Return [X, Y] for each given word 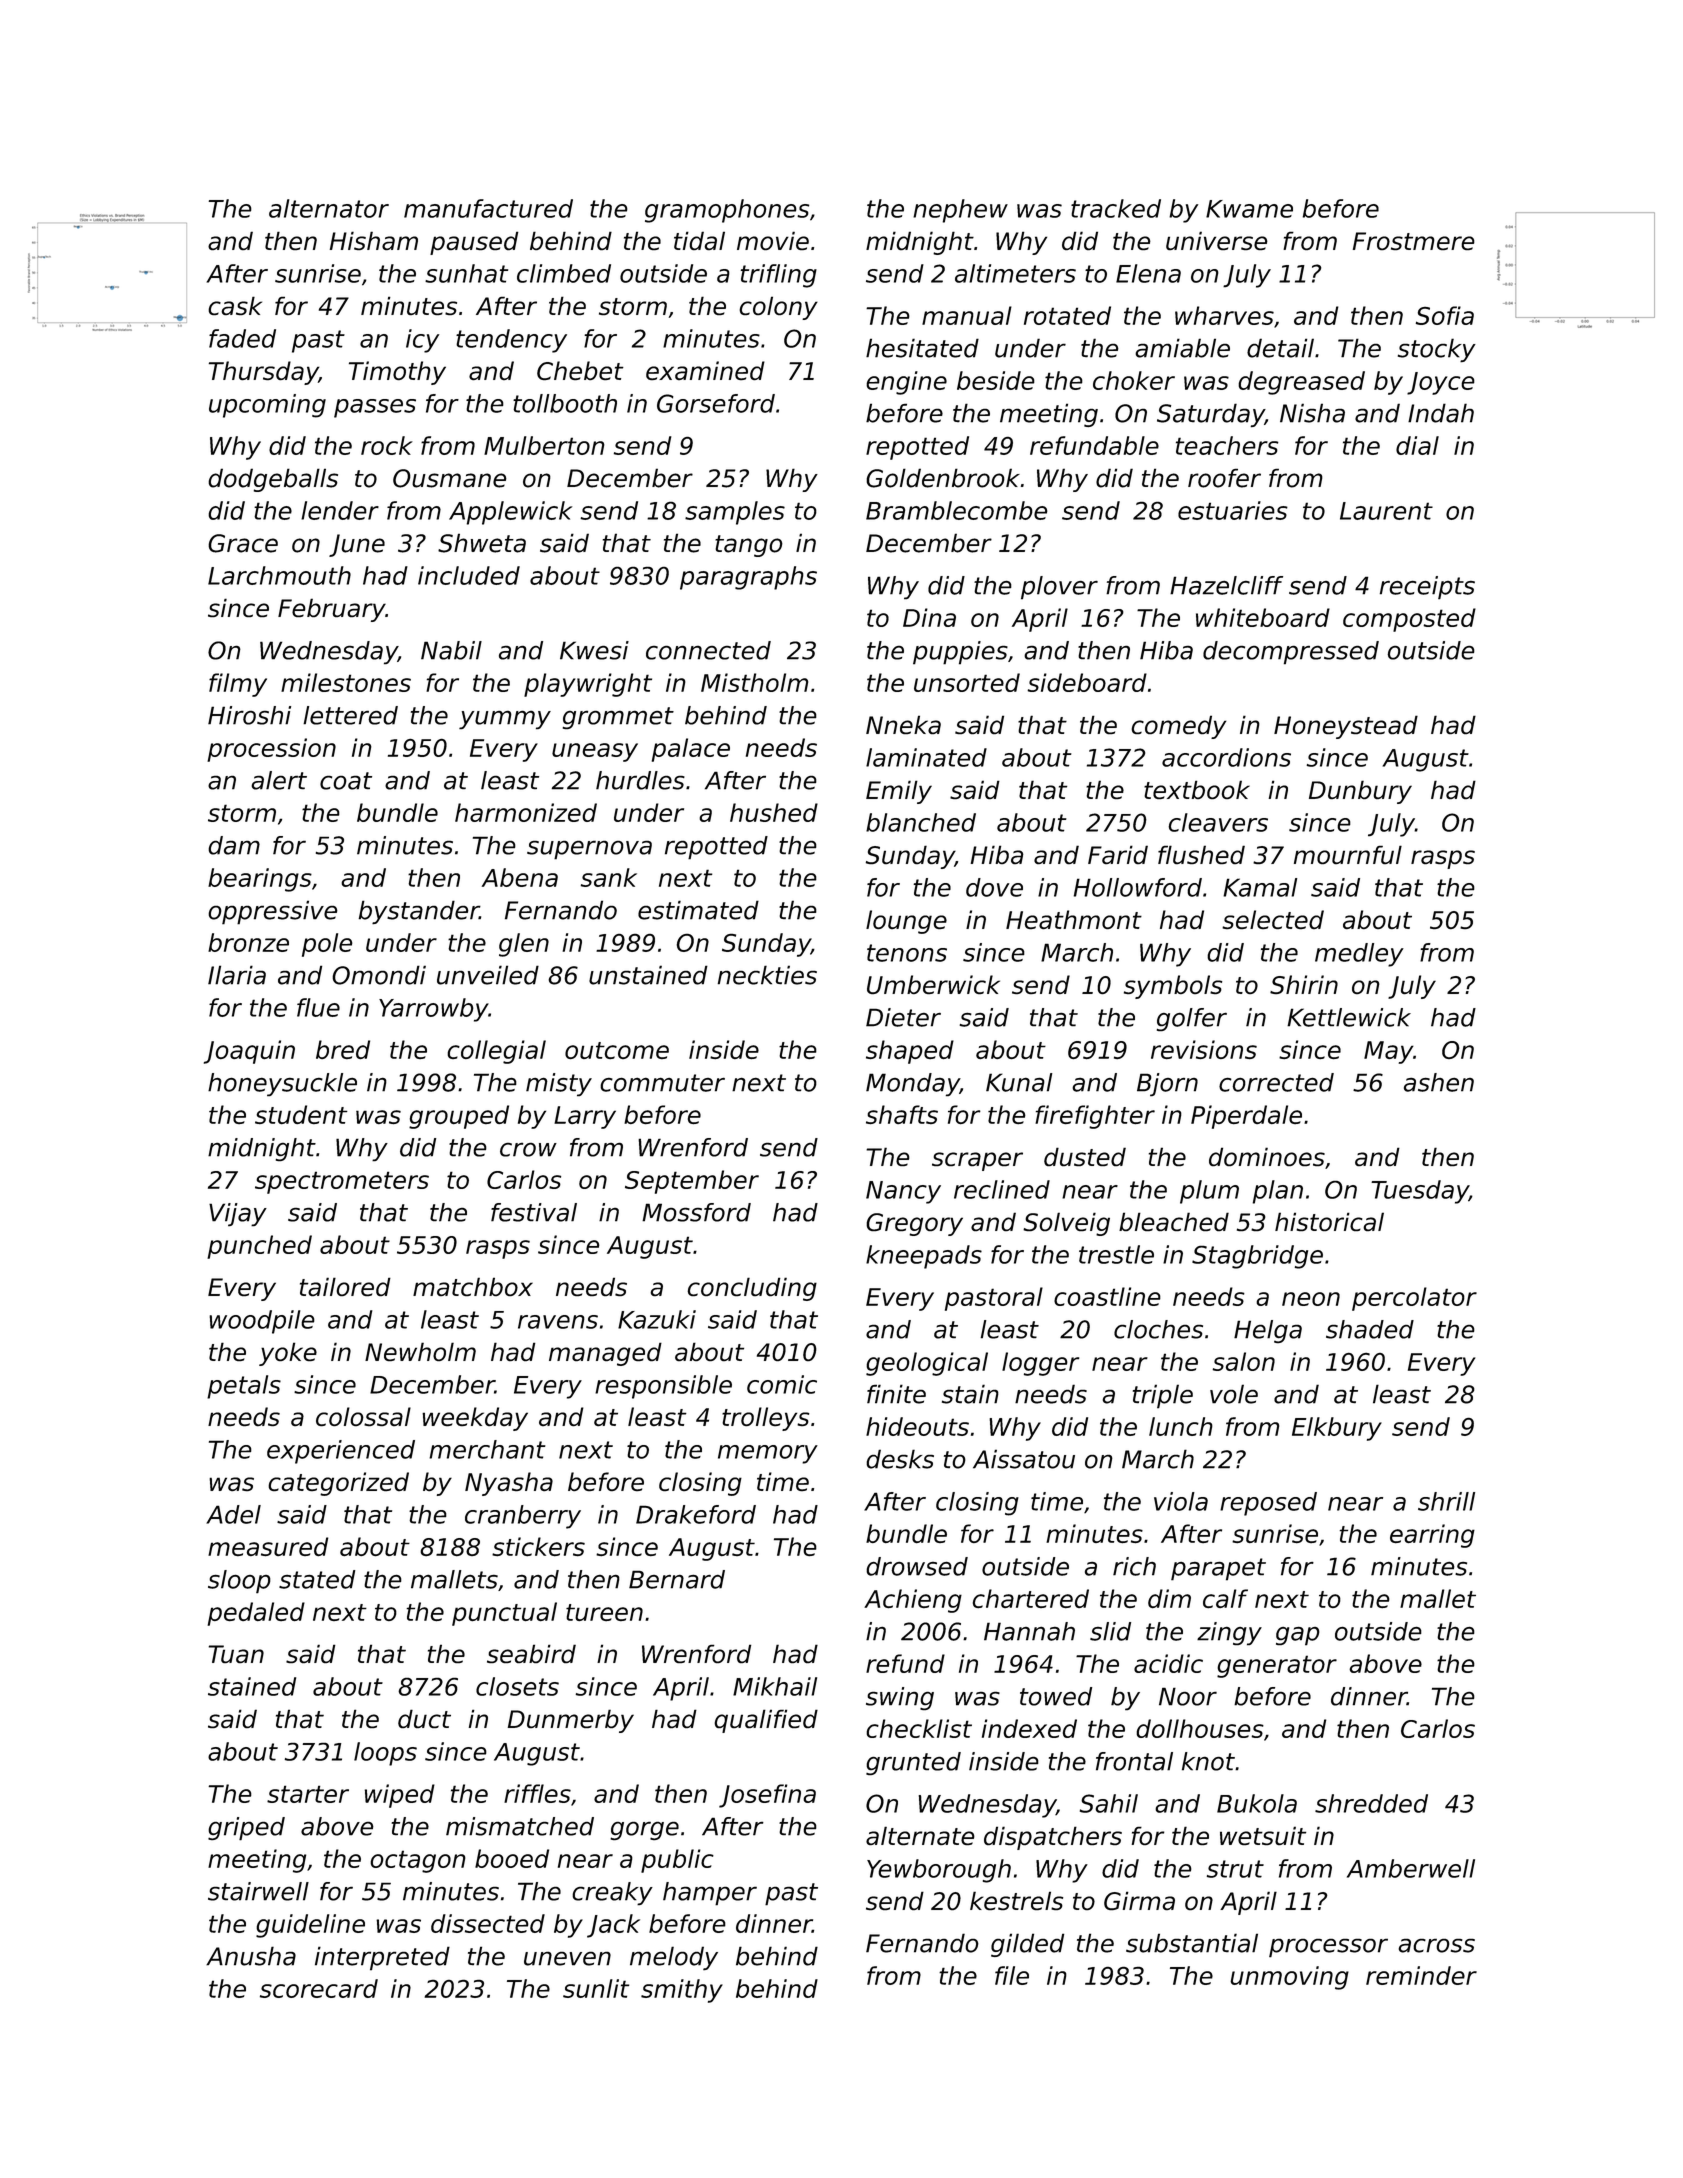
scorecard [319, 1988]
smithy [682, 1991]
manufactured [488, 208]
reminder [1421, 1975]
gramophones [727, 211]
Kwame [1249, 209]
